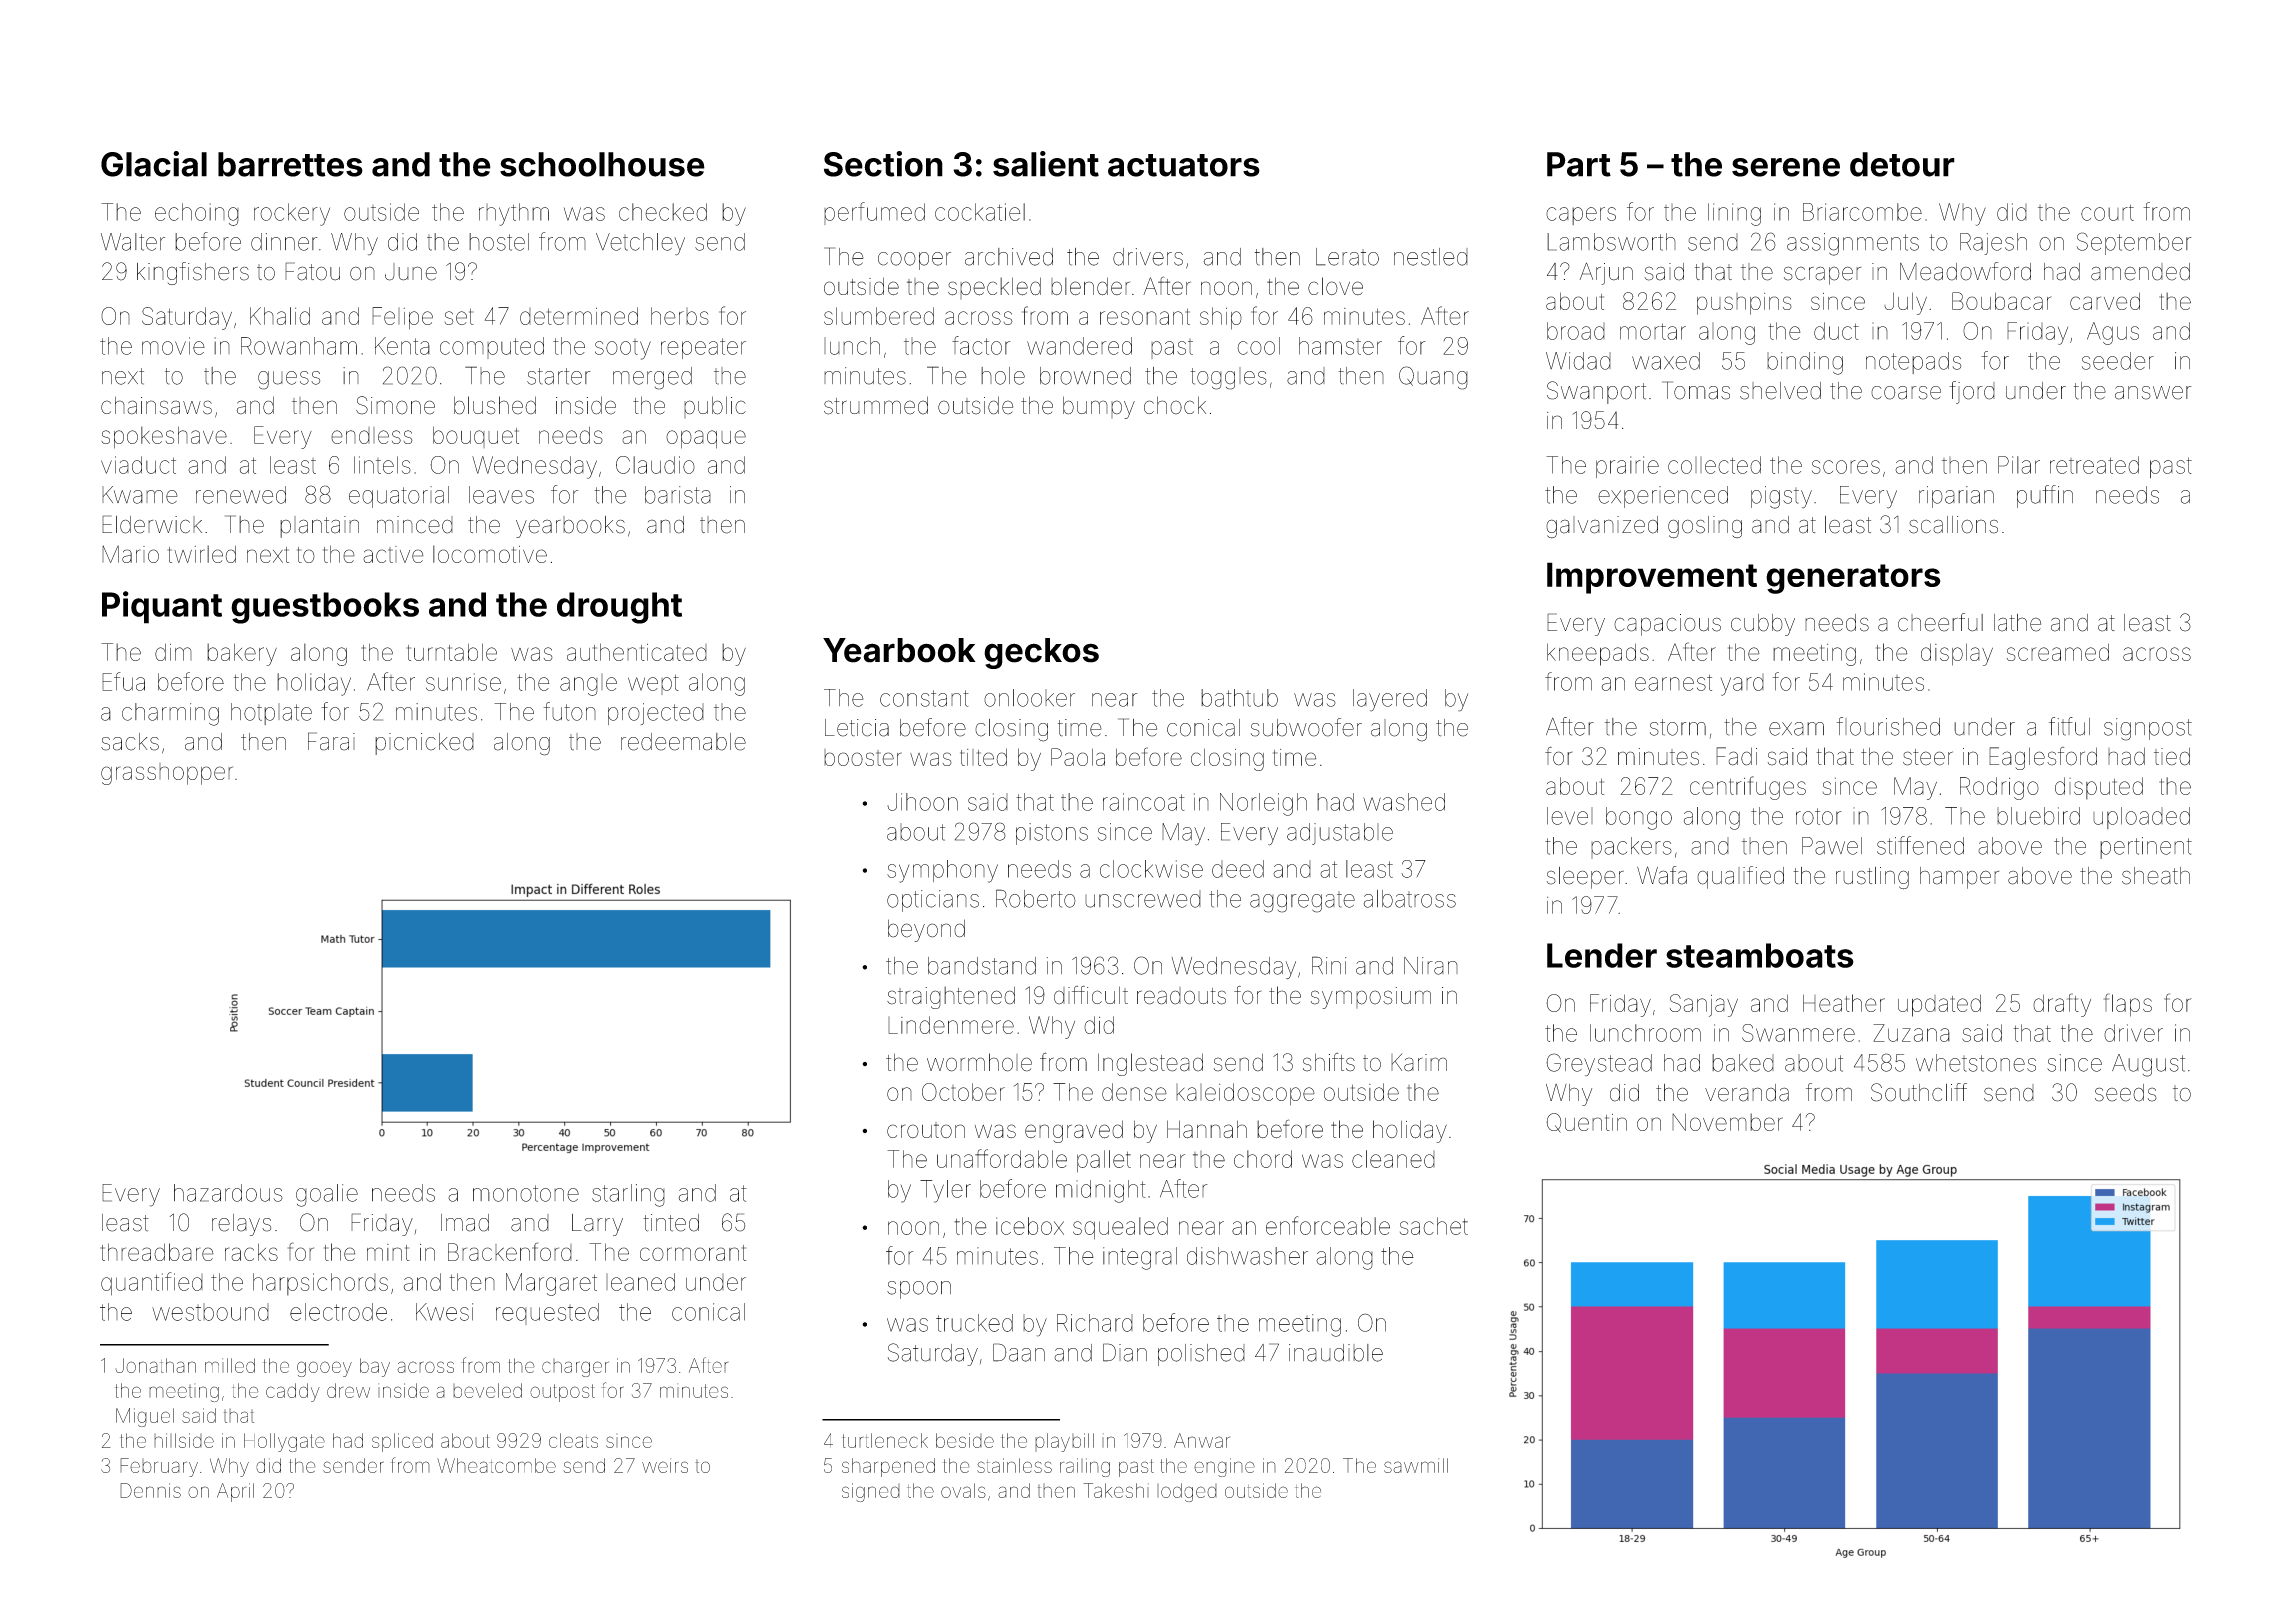  I want to click on seeder, so click(2118, 361).
